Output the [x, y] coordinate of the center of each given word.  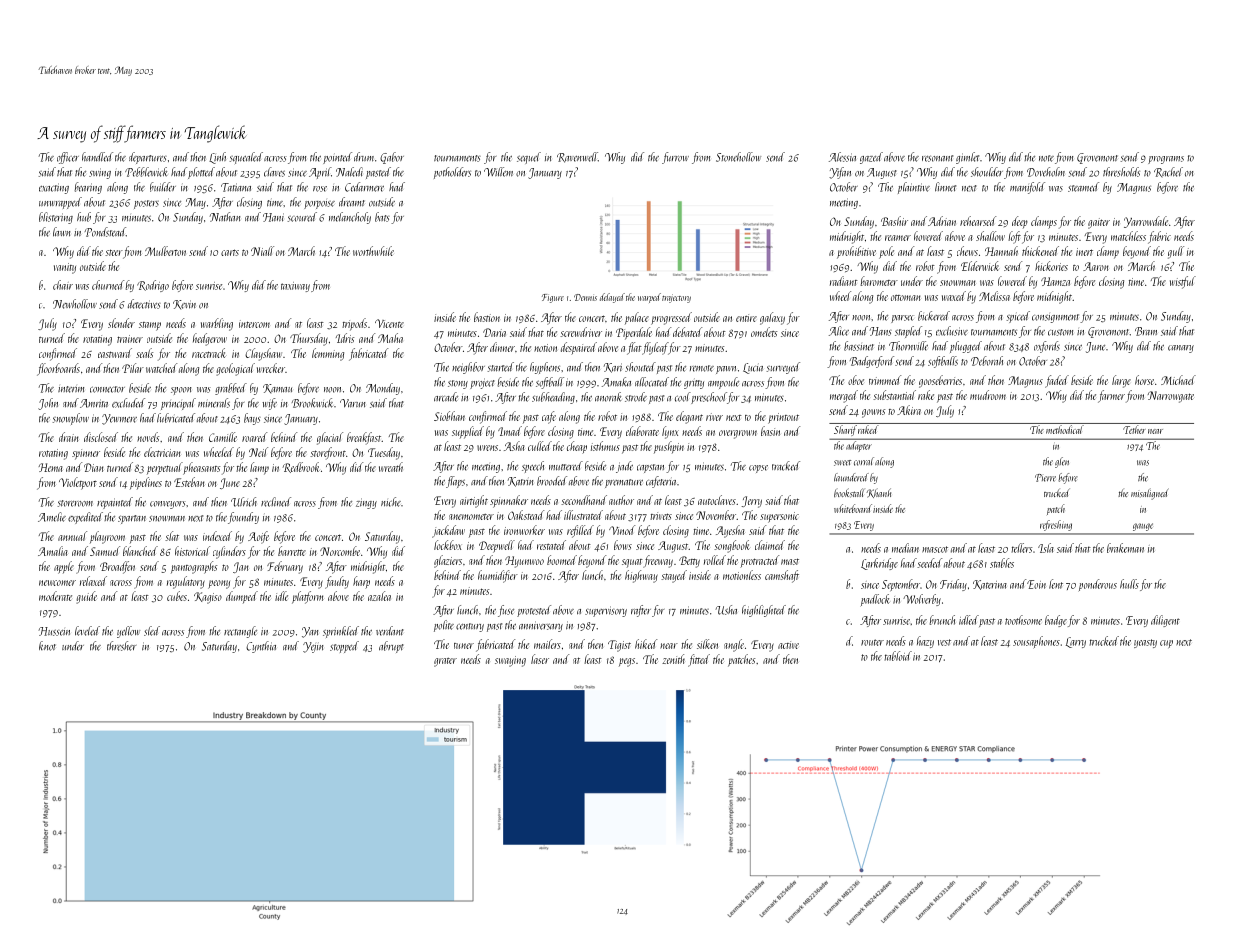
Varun [352, 403]
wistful [1183, 282]
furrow [675, 158]
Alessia [842, 157]
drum [364, 157]
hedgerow [210, 339]
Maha [390, 338]
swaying [510, 661]
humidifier [498, 576]
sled [152, 631]
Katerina [990, 585]
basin [770, 431]
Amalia [53, 551]
